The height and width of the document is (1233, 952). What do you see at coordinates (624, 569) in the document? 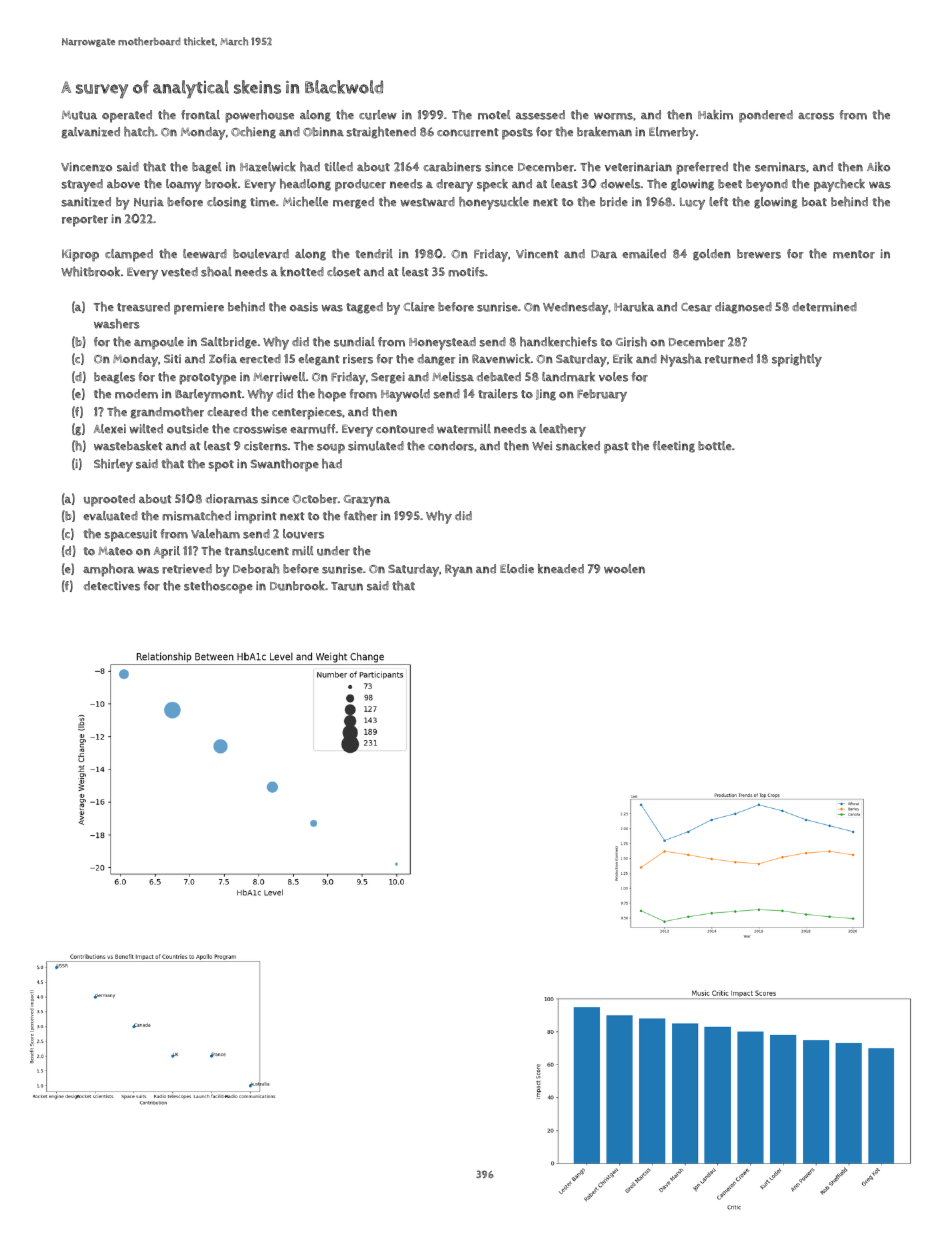
I see `woolen` at bounding box center [624, 569].
